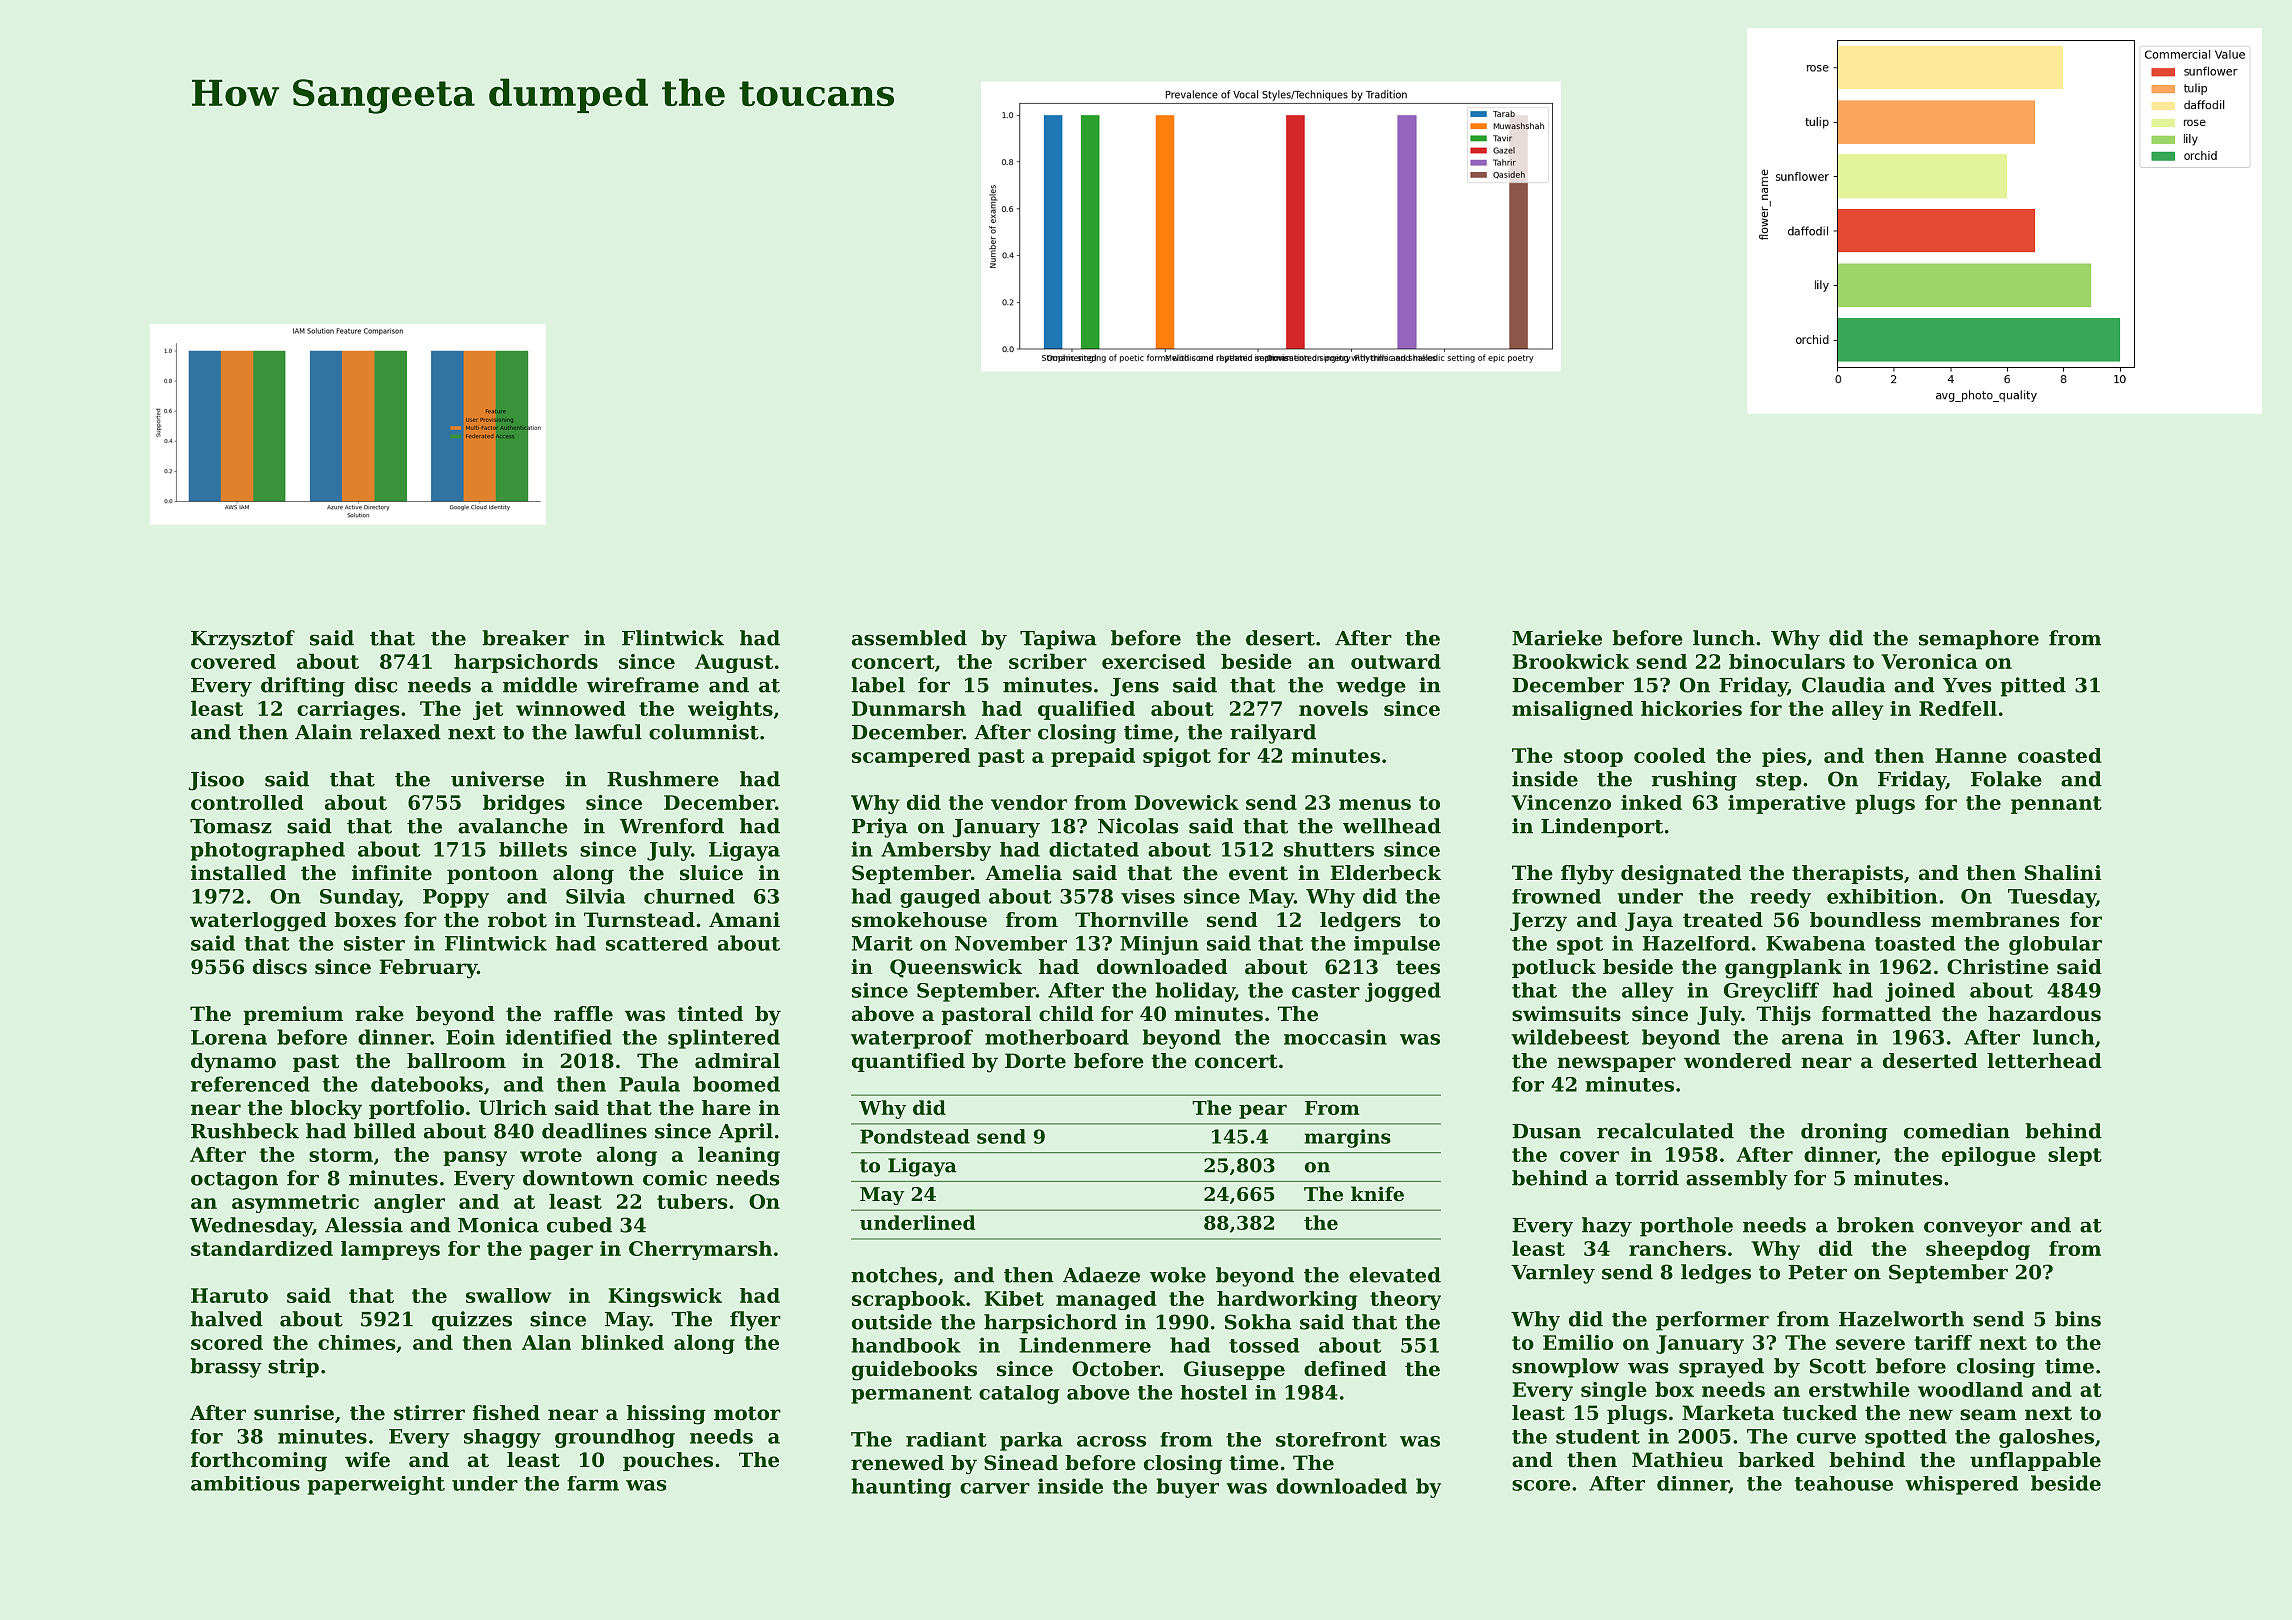  I want to click on storm, so click(341, 1155).
